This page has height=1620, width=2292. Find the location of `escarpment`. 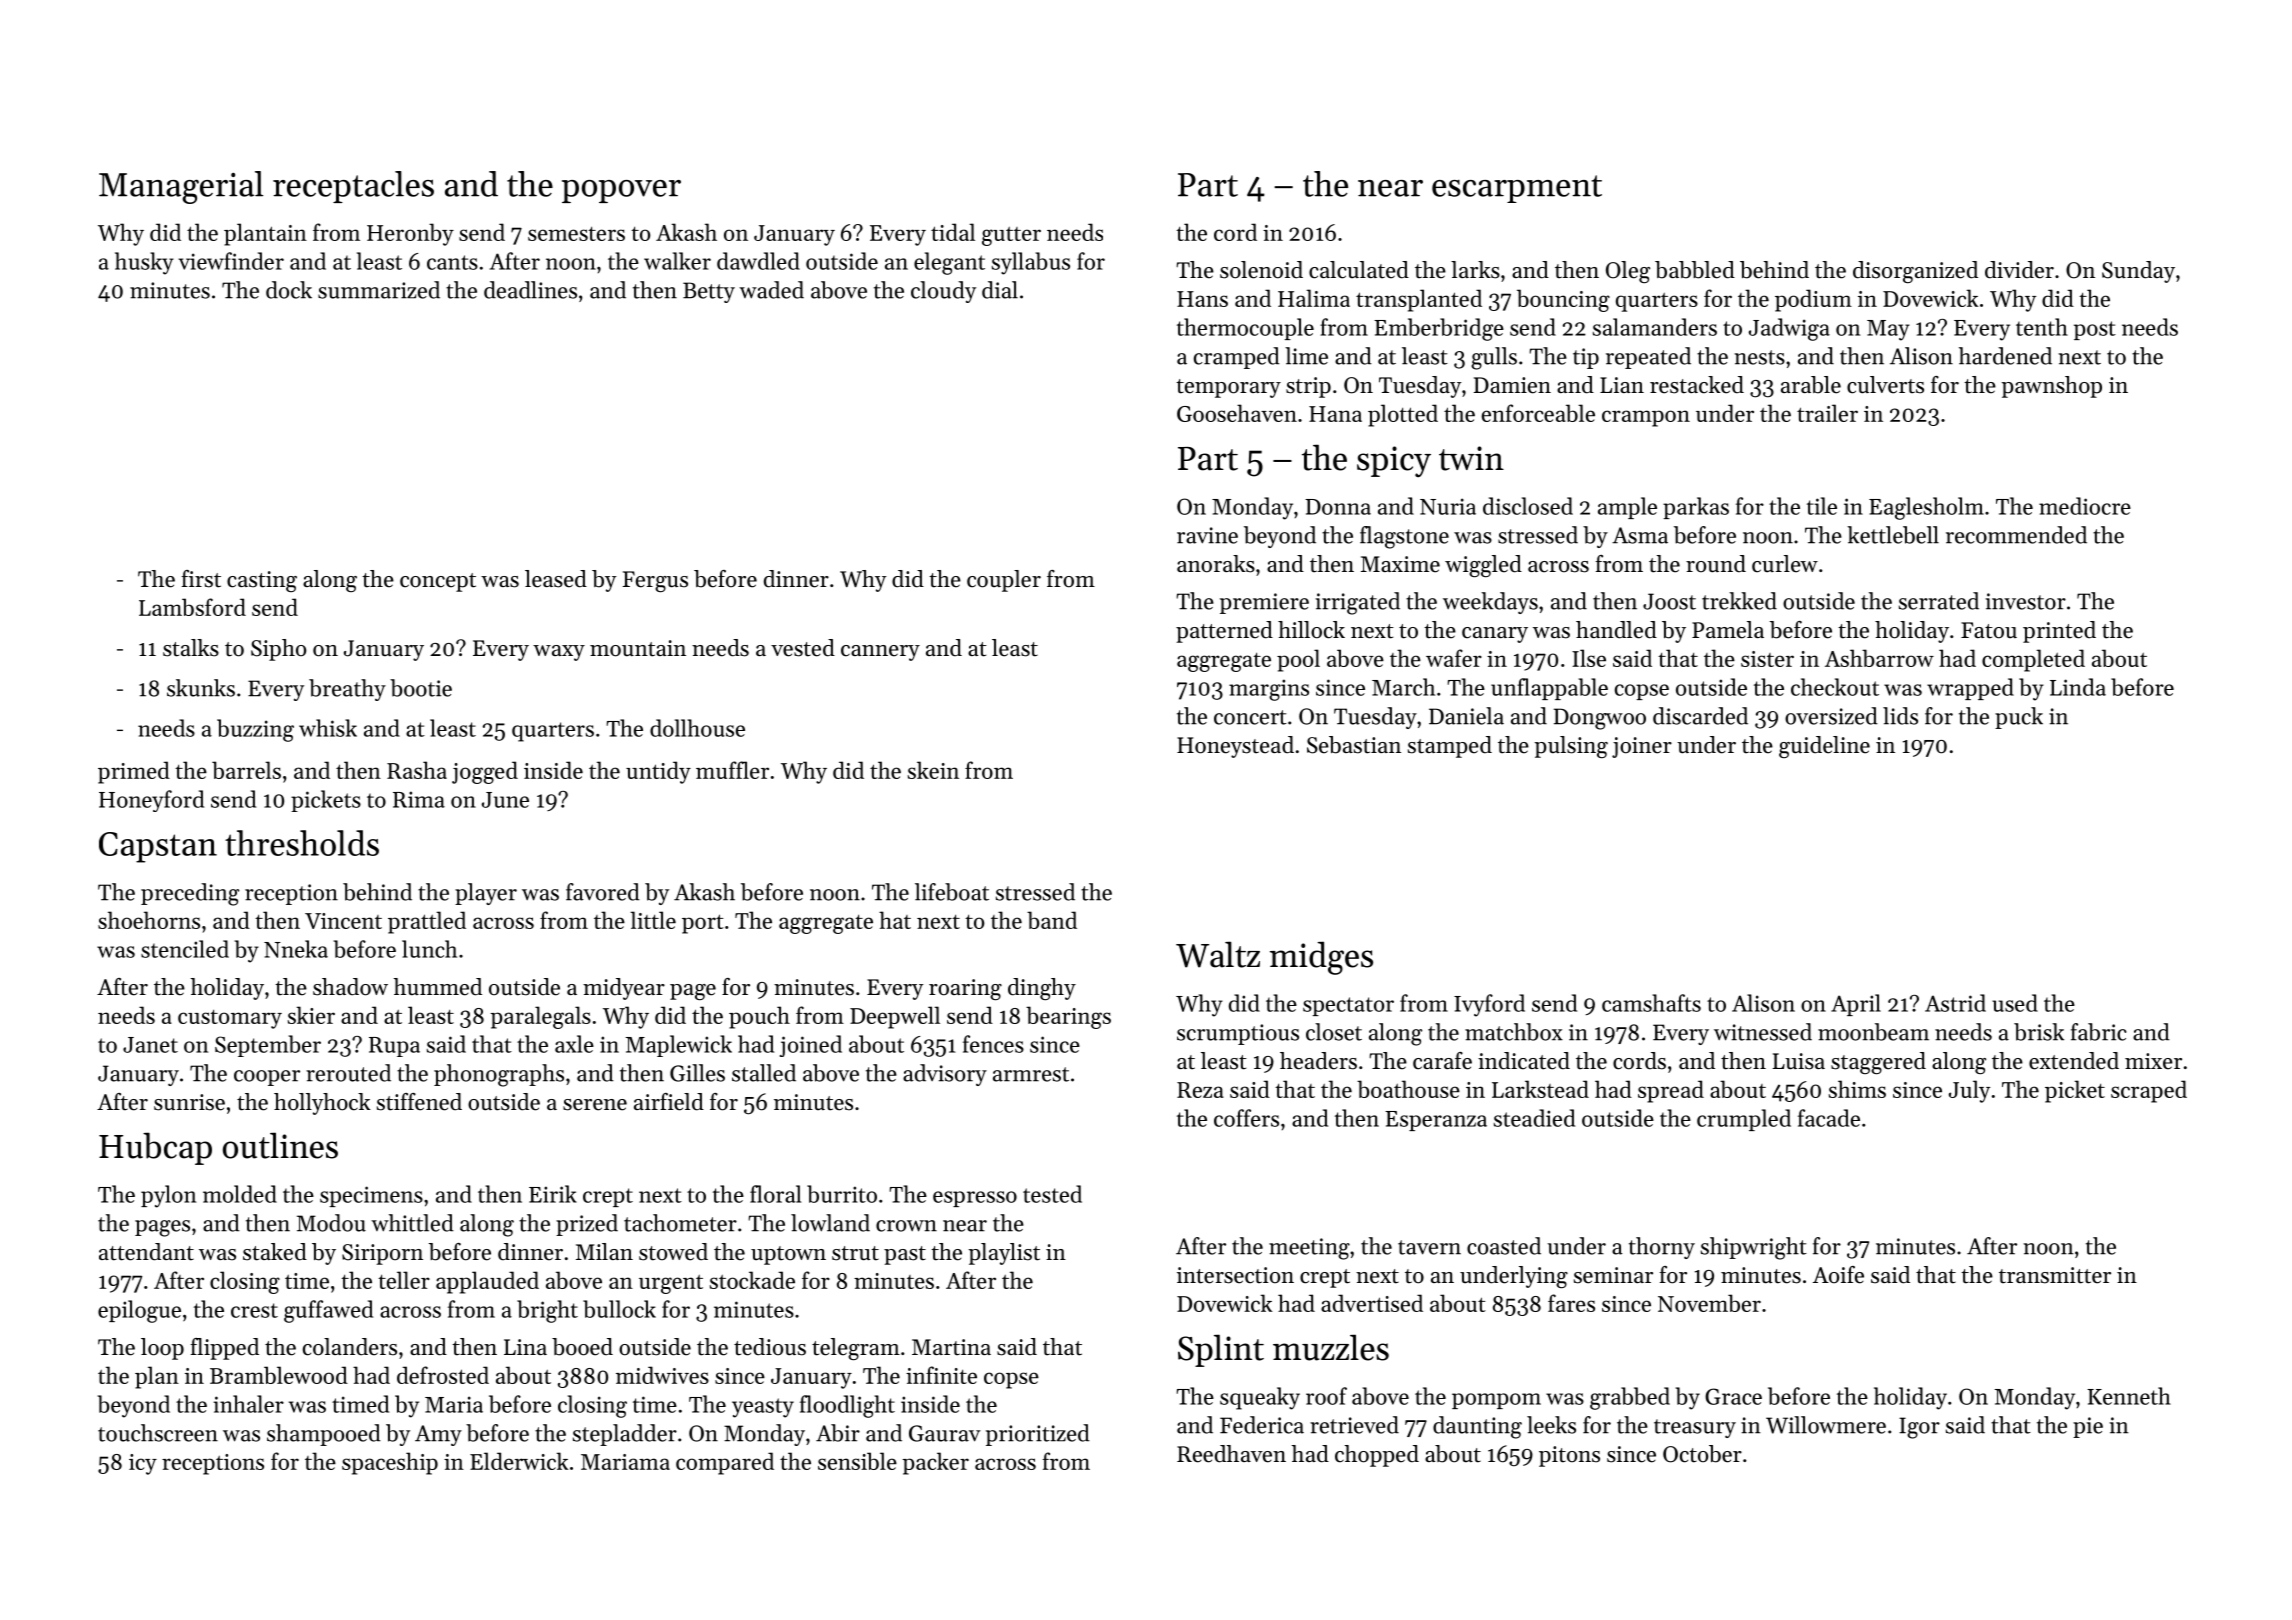

escarpment is located at coordinates (1517, 189).
